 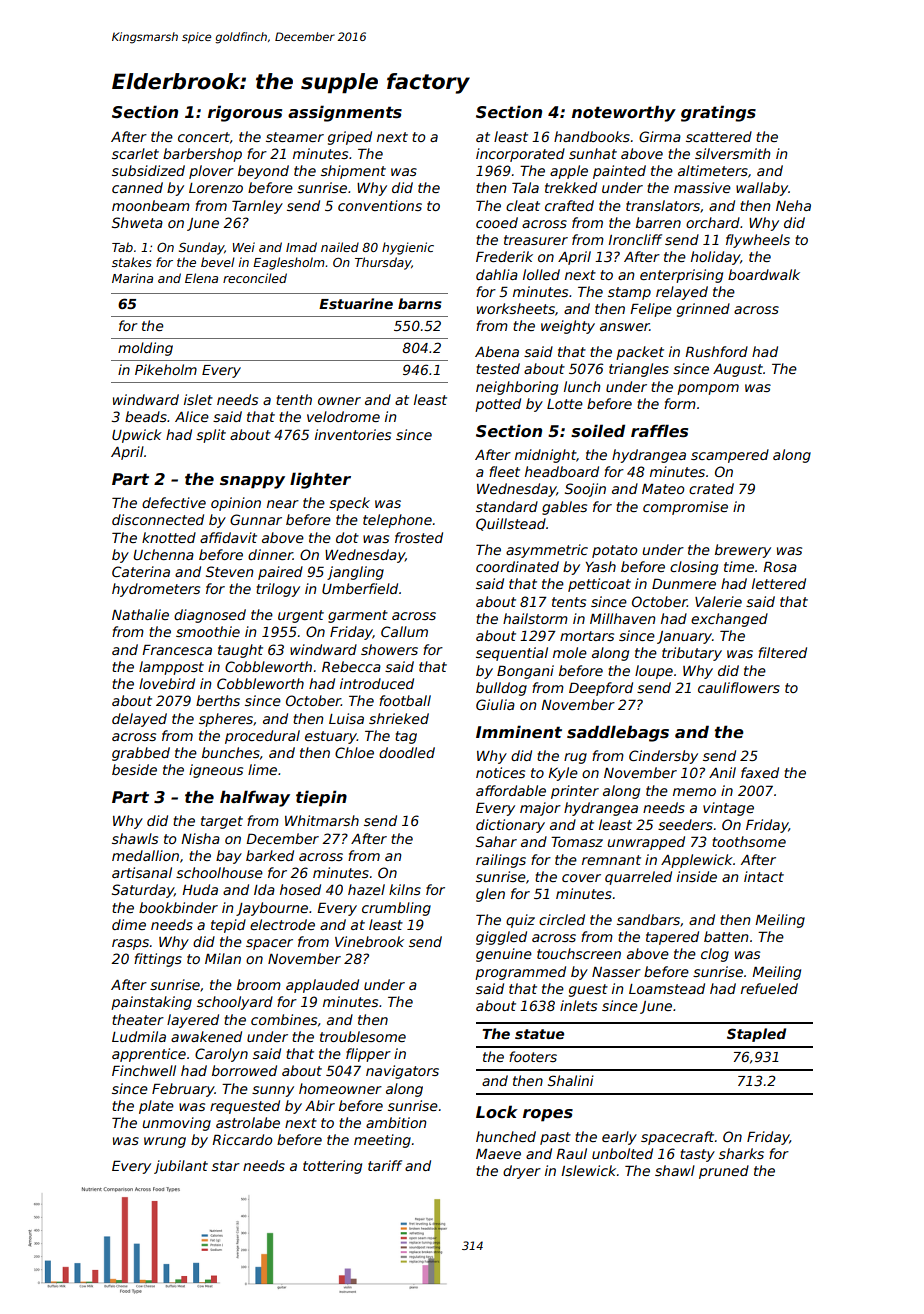 I want to click on Riccardo, so click(x=242, y=1139).
